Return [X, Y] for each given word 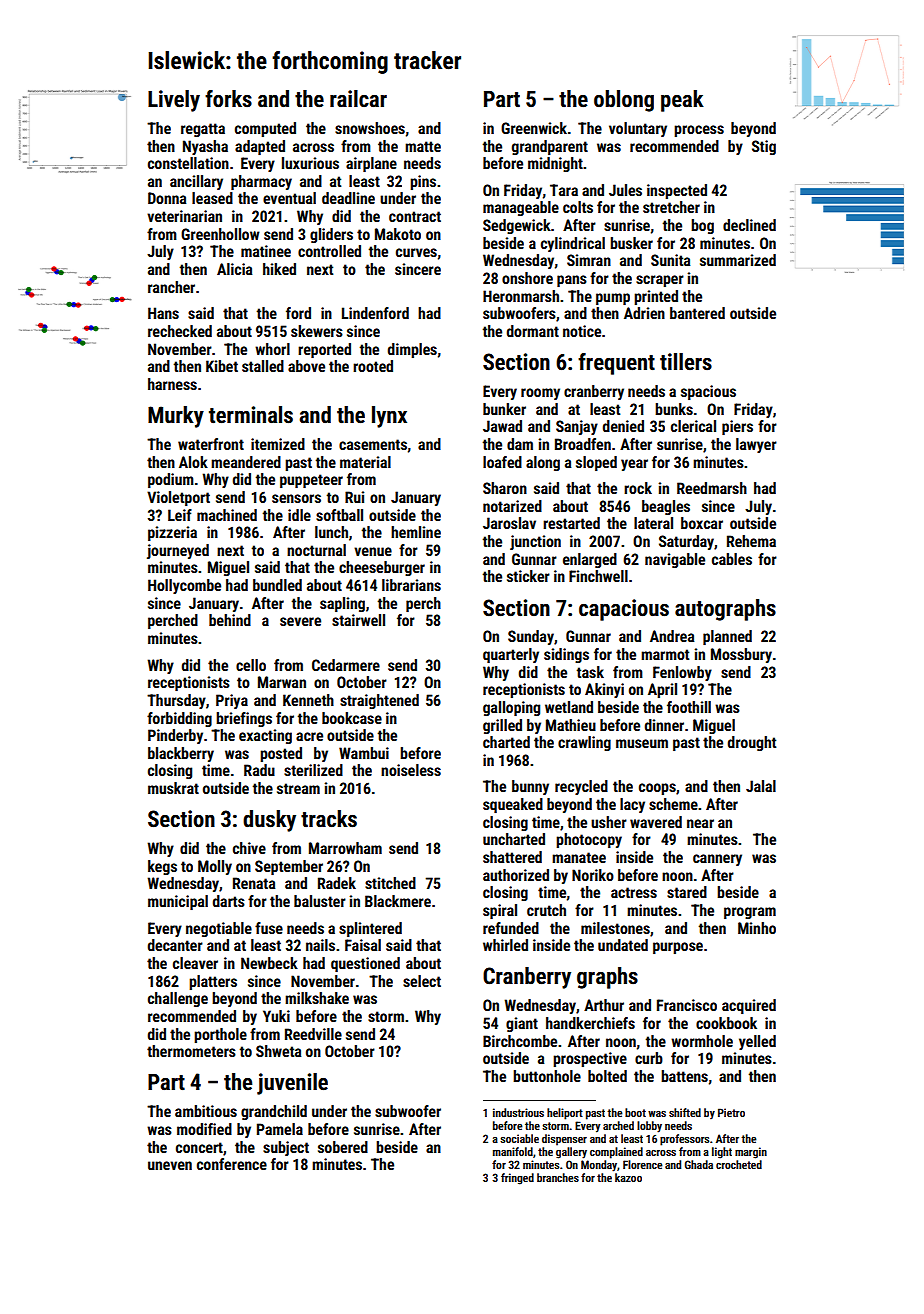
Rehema [751, 541]
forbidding [179, 719]
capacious [624, 610]
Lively [174, 101]
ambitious [206, 1111]
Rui [354, 497]
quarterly [511, 655]
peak [682, 101]
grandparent [550, 147]
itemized [278, 444]
